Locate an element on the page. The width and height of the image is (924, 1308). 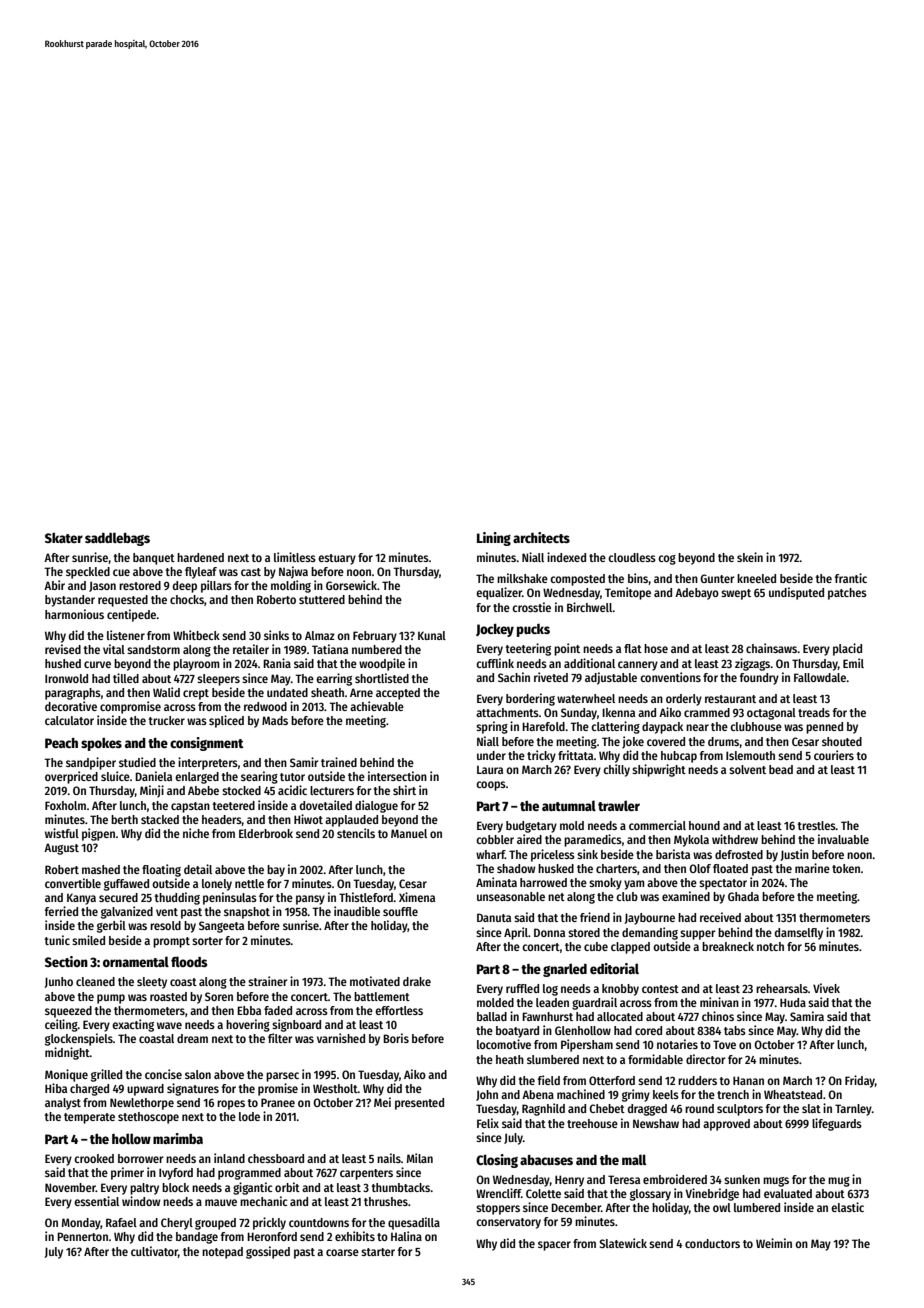
Cheryl is located at coordinates (177, 1224).
